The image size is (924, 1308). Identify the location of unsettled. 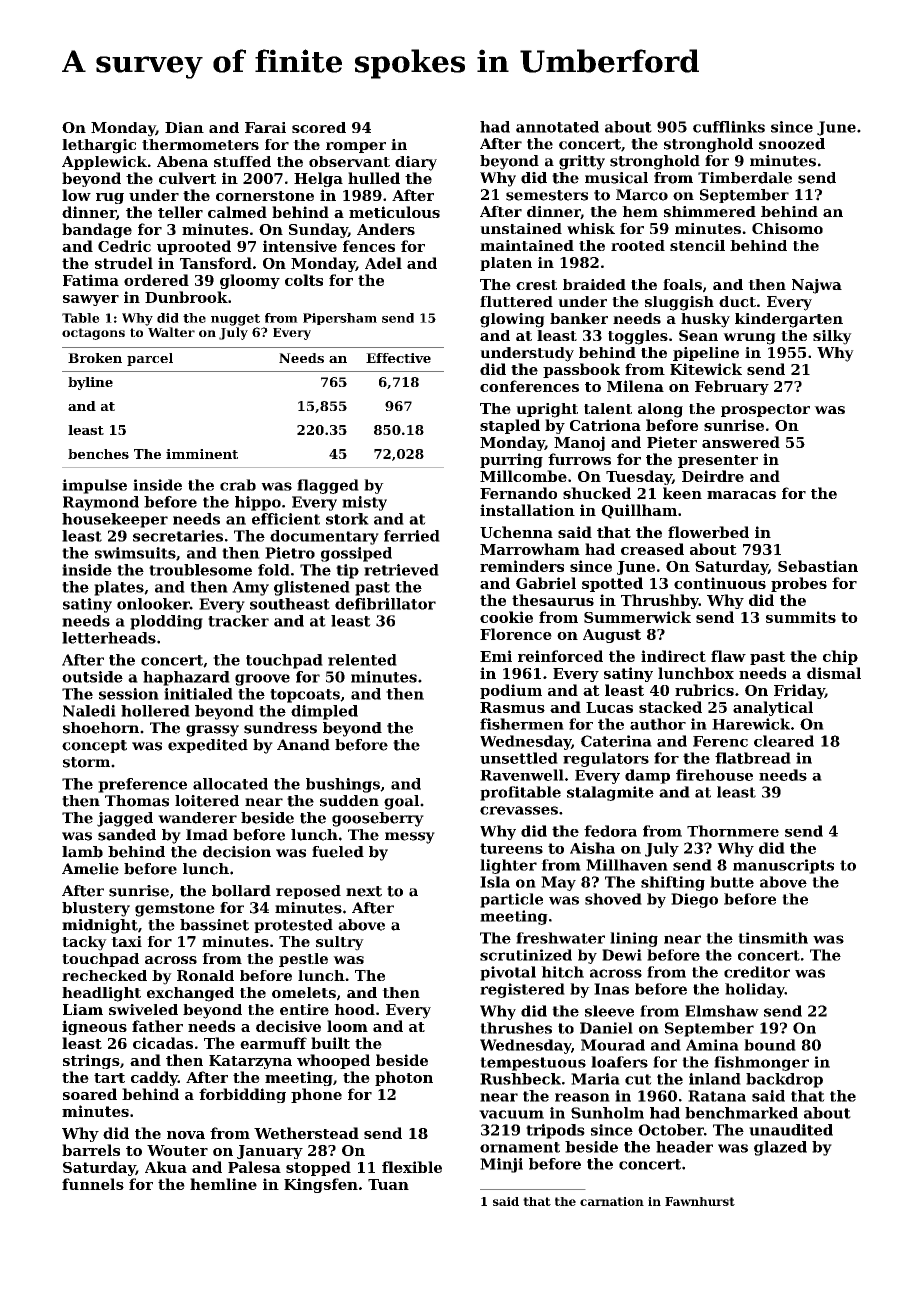
(519, 758).
